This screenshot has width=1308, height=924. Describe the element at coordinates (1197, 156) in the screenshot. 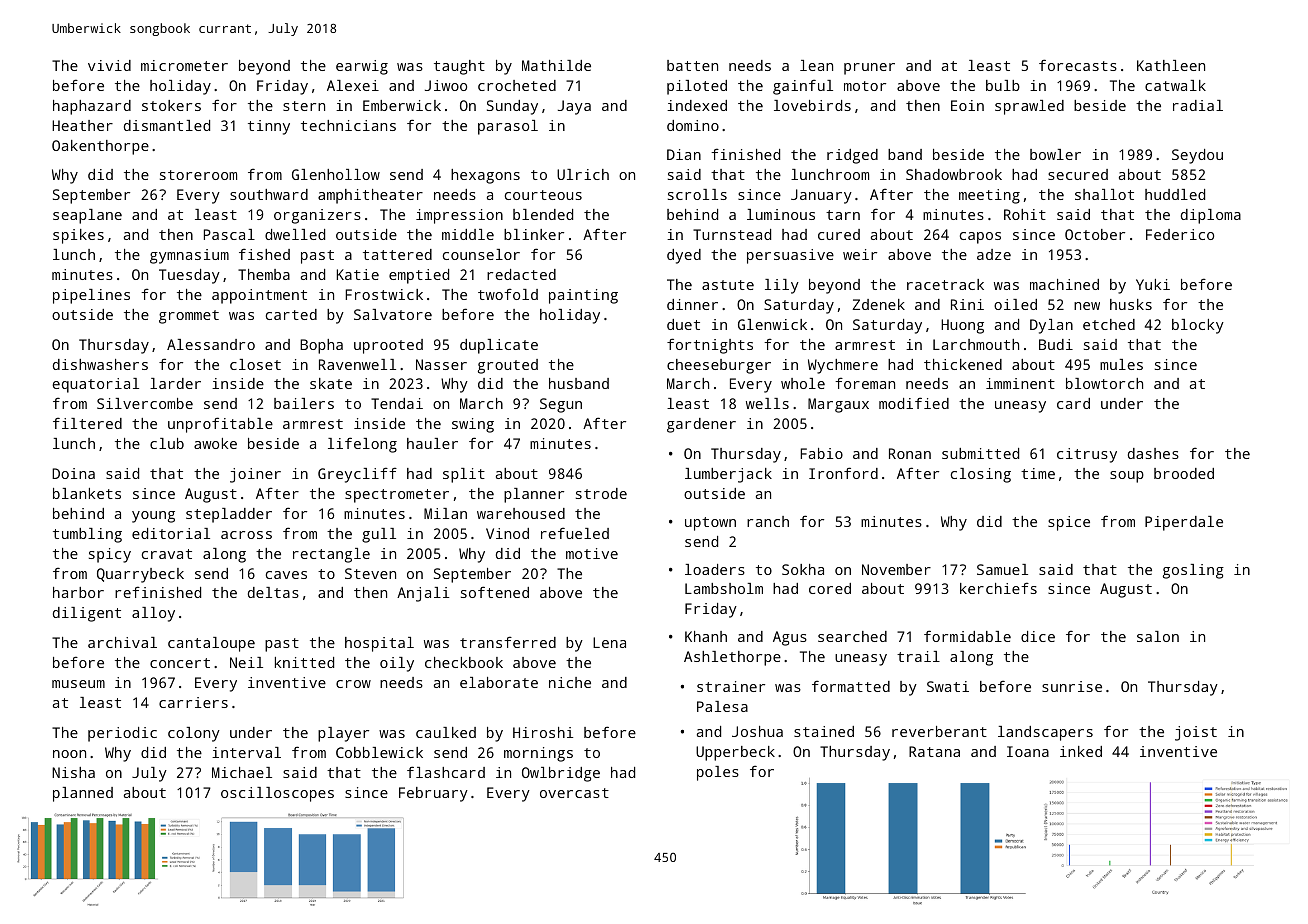

I see `Seydou` at that location.
